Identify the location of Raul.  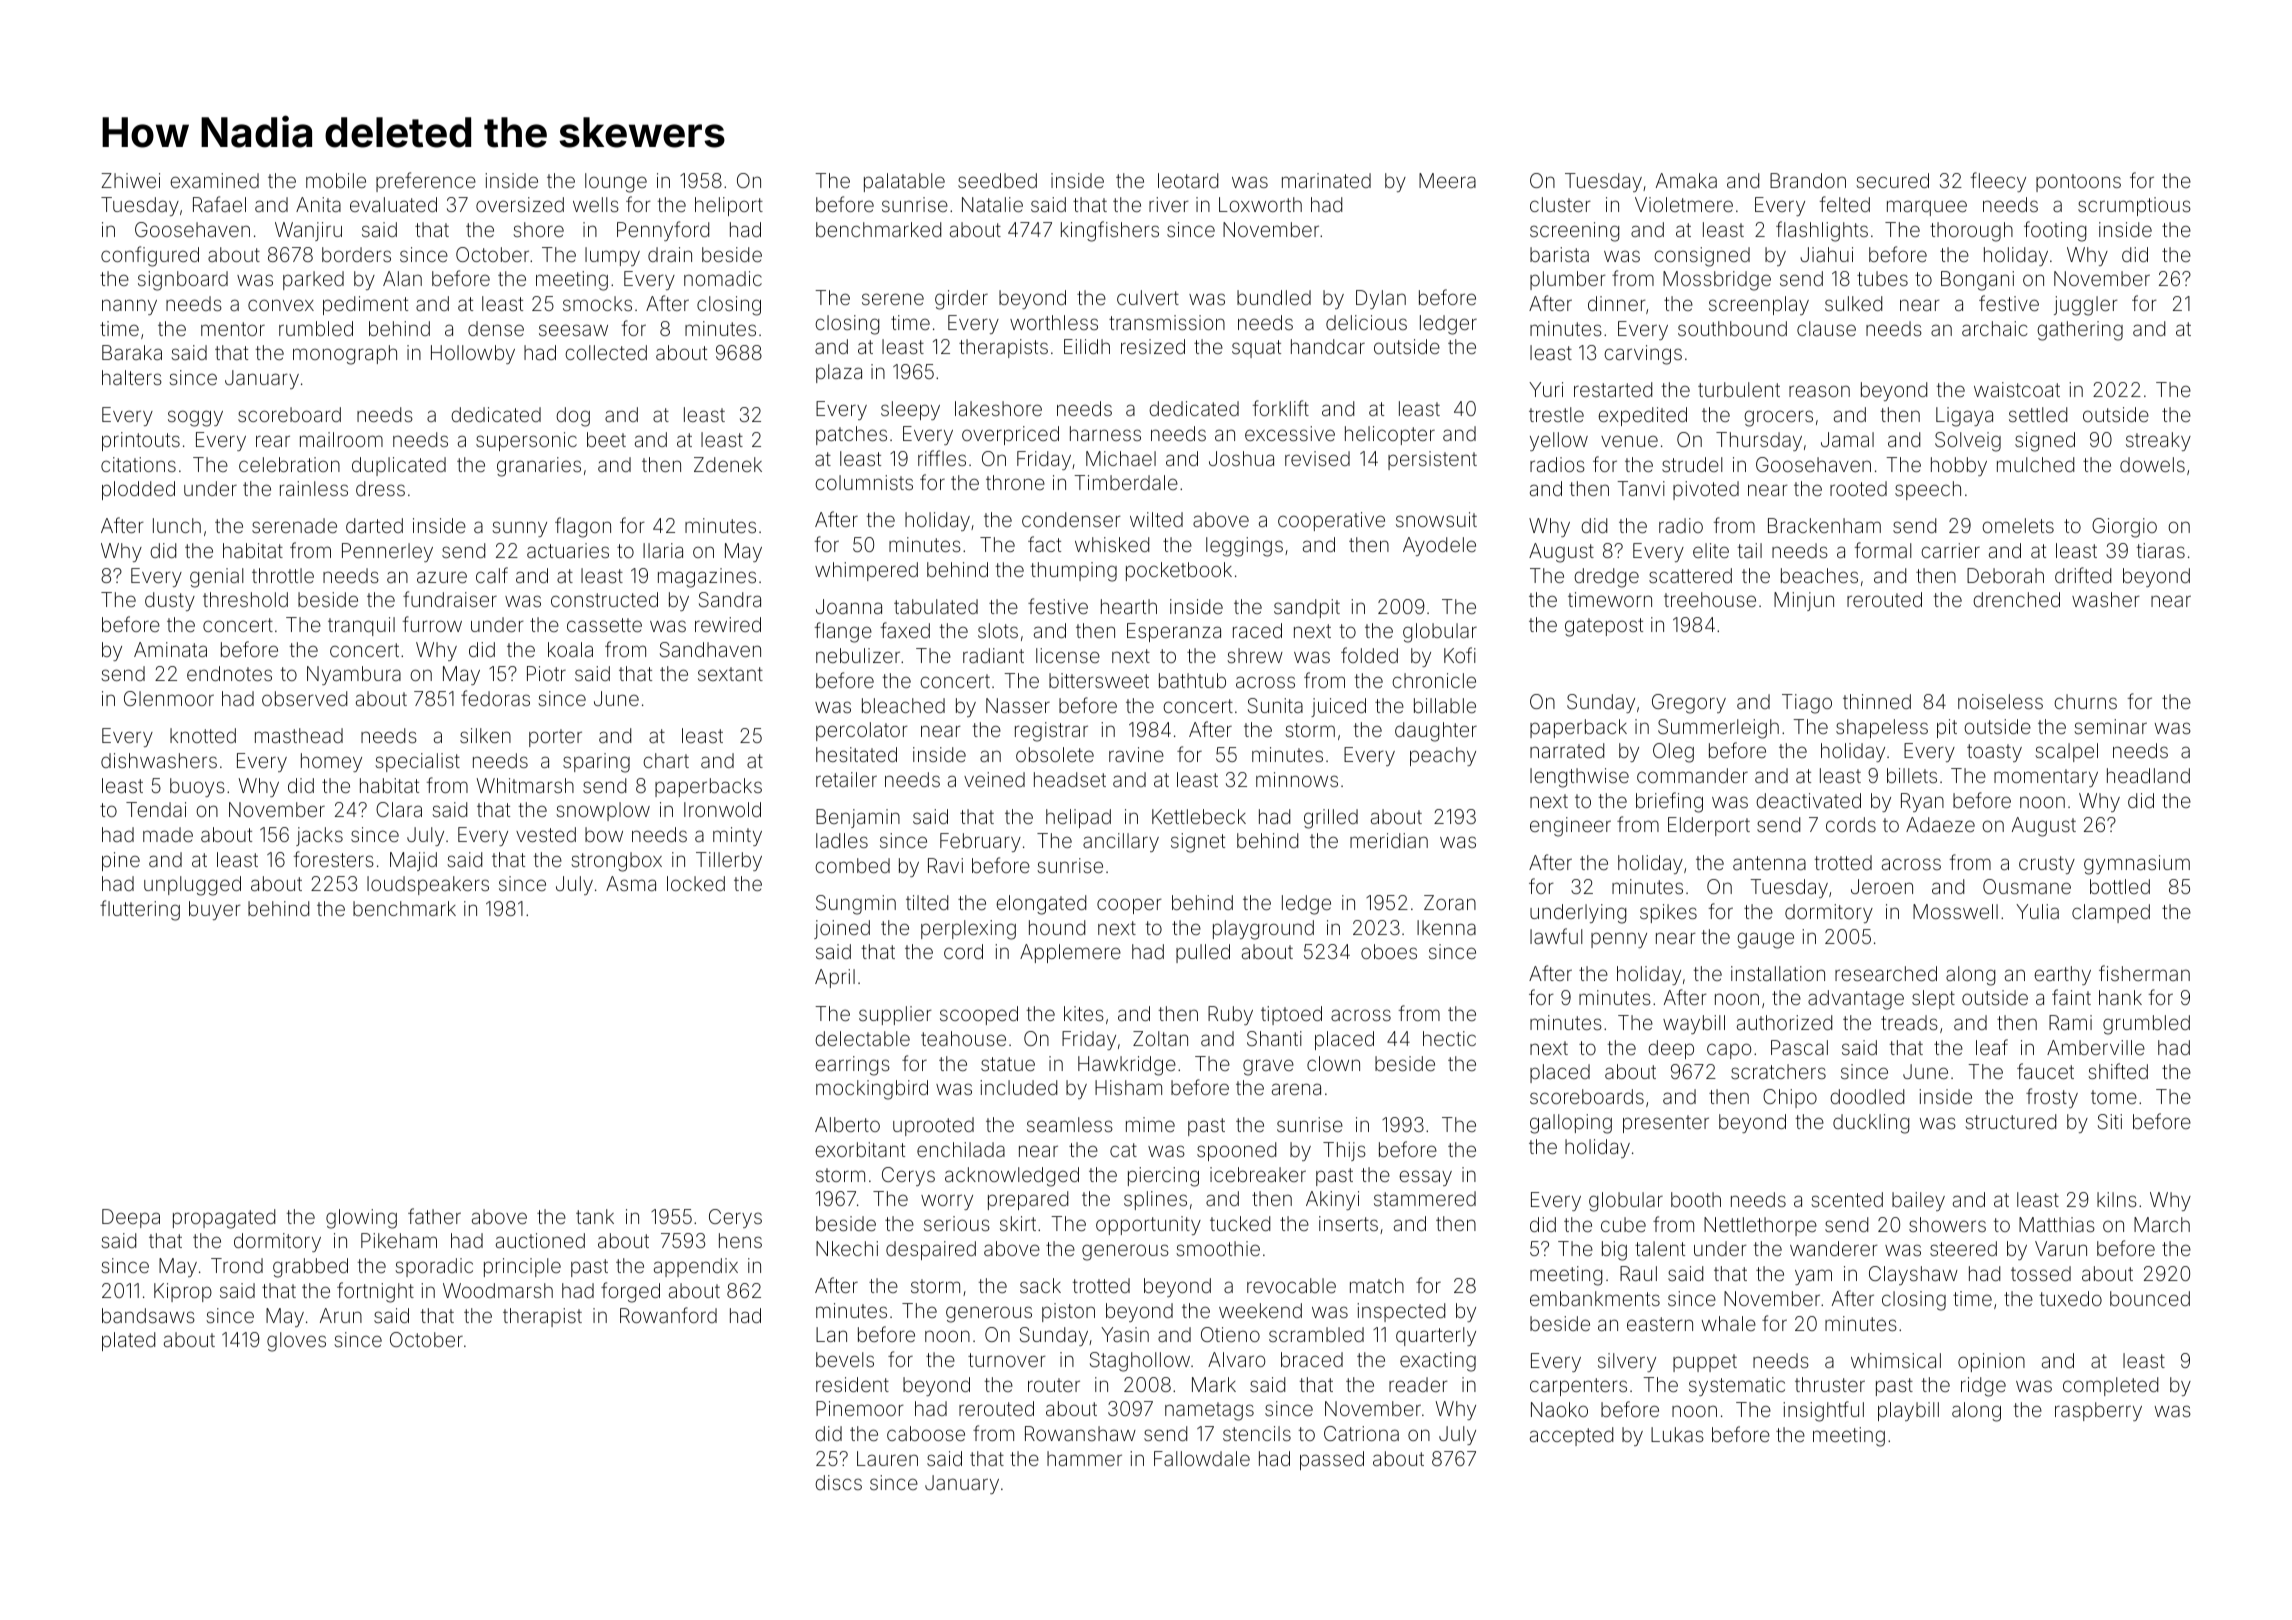
(1638, 1273).
